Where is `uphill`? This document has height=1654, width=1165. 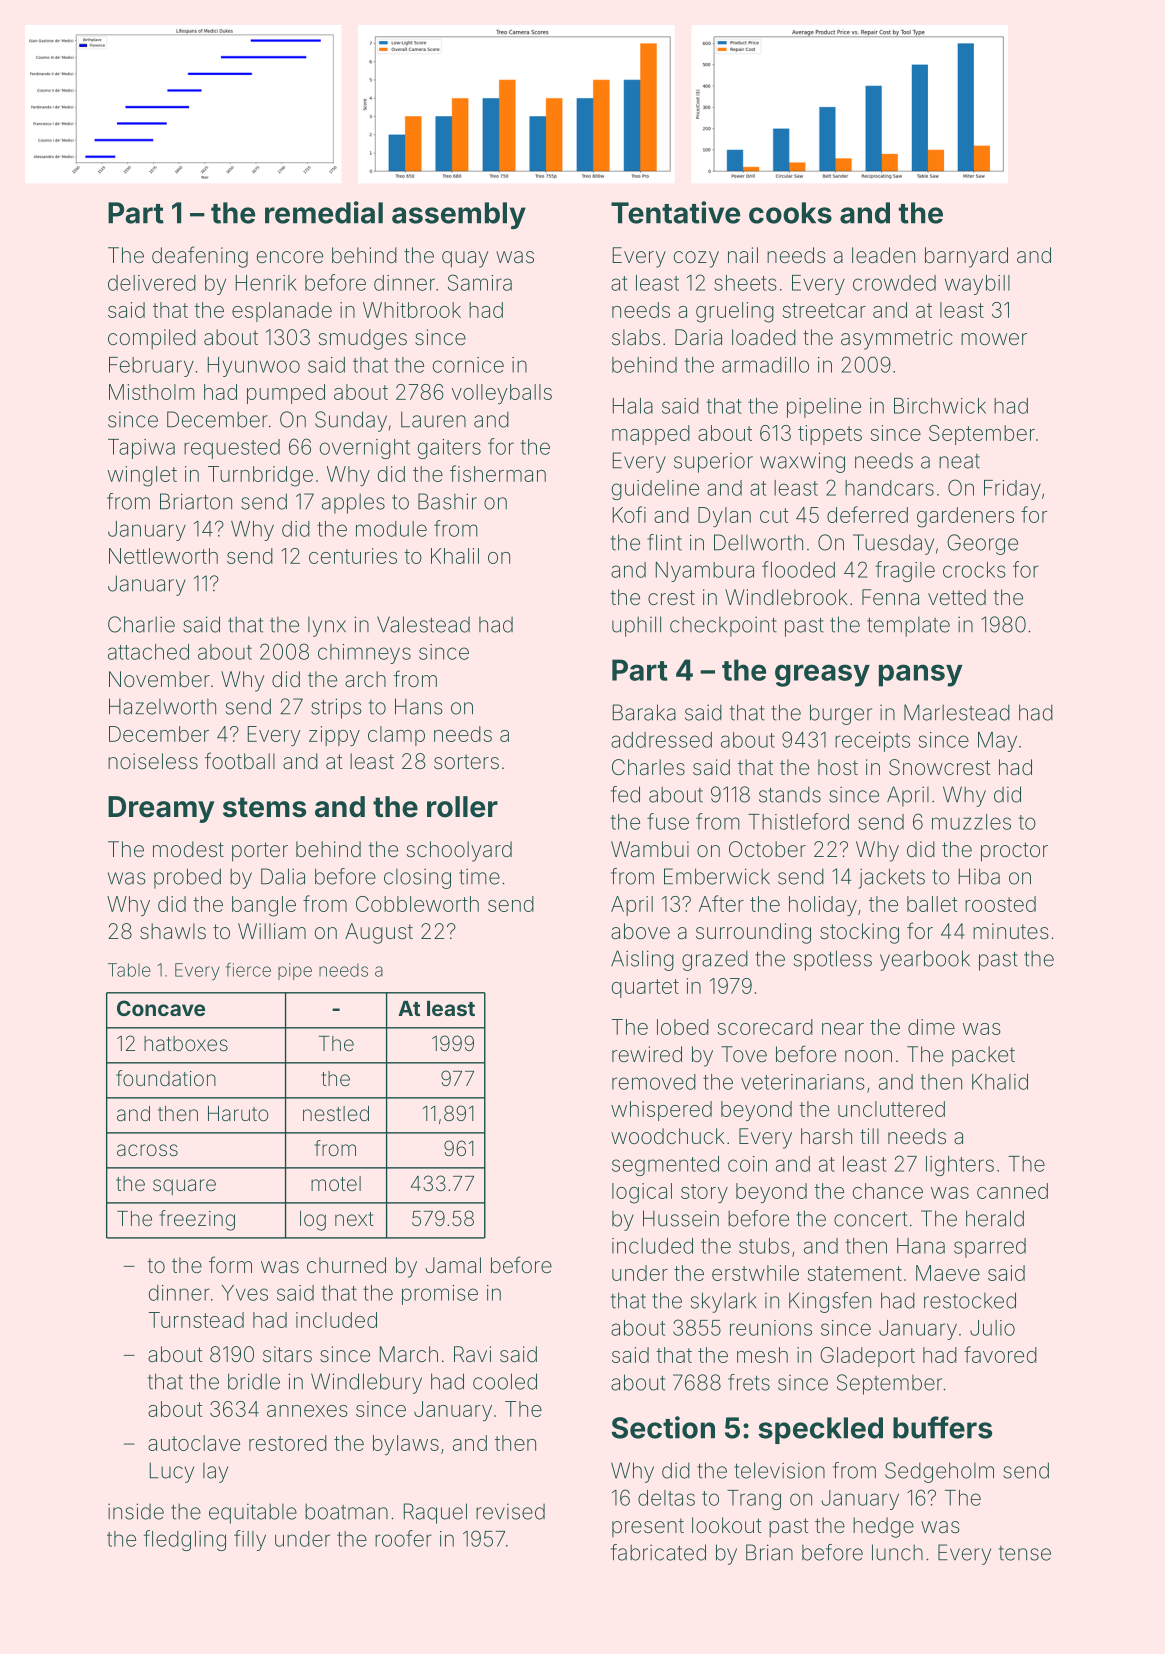 uphill is located at coordinates (636, 626).
